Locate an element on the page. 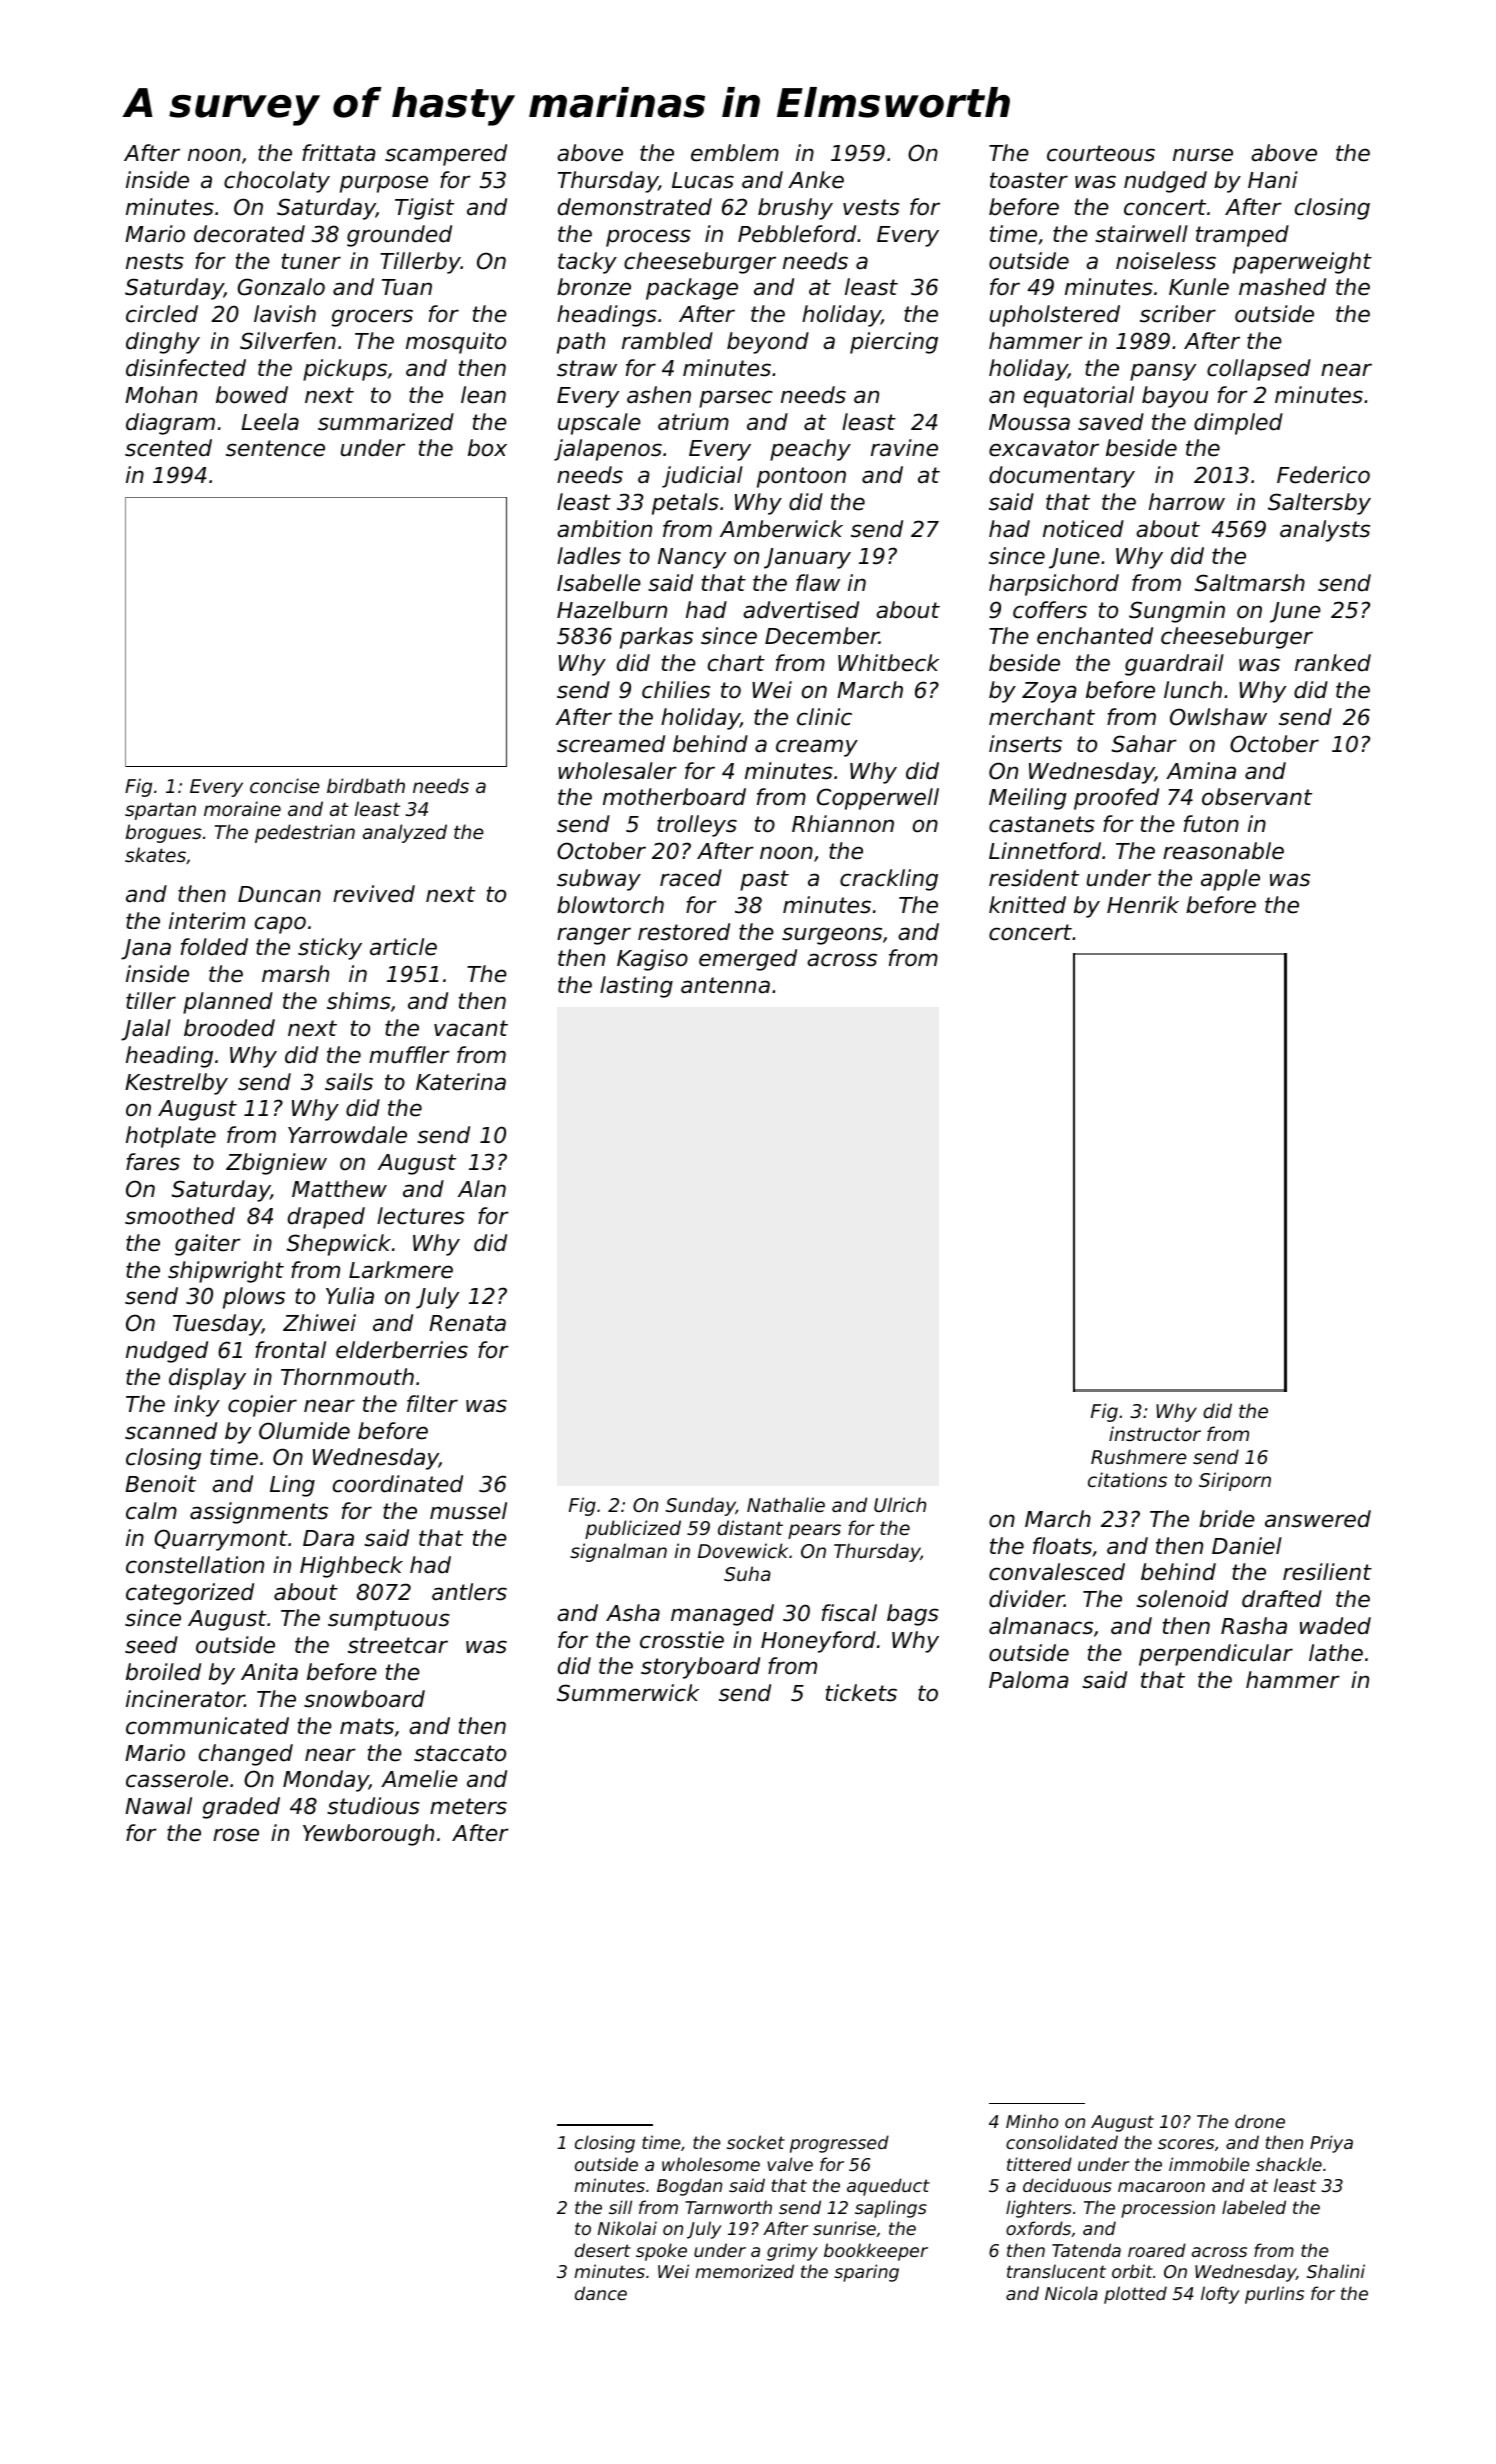 The width and height of the page is (1496, 2464). demonstrated is located at coordinates (635, 207).
